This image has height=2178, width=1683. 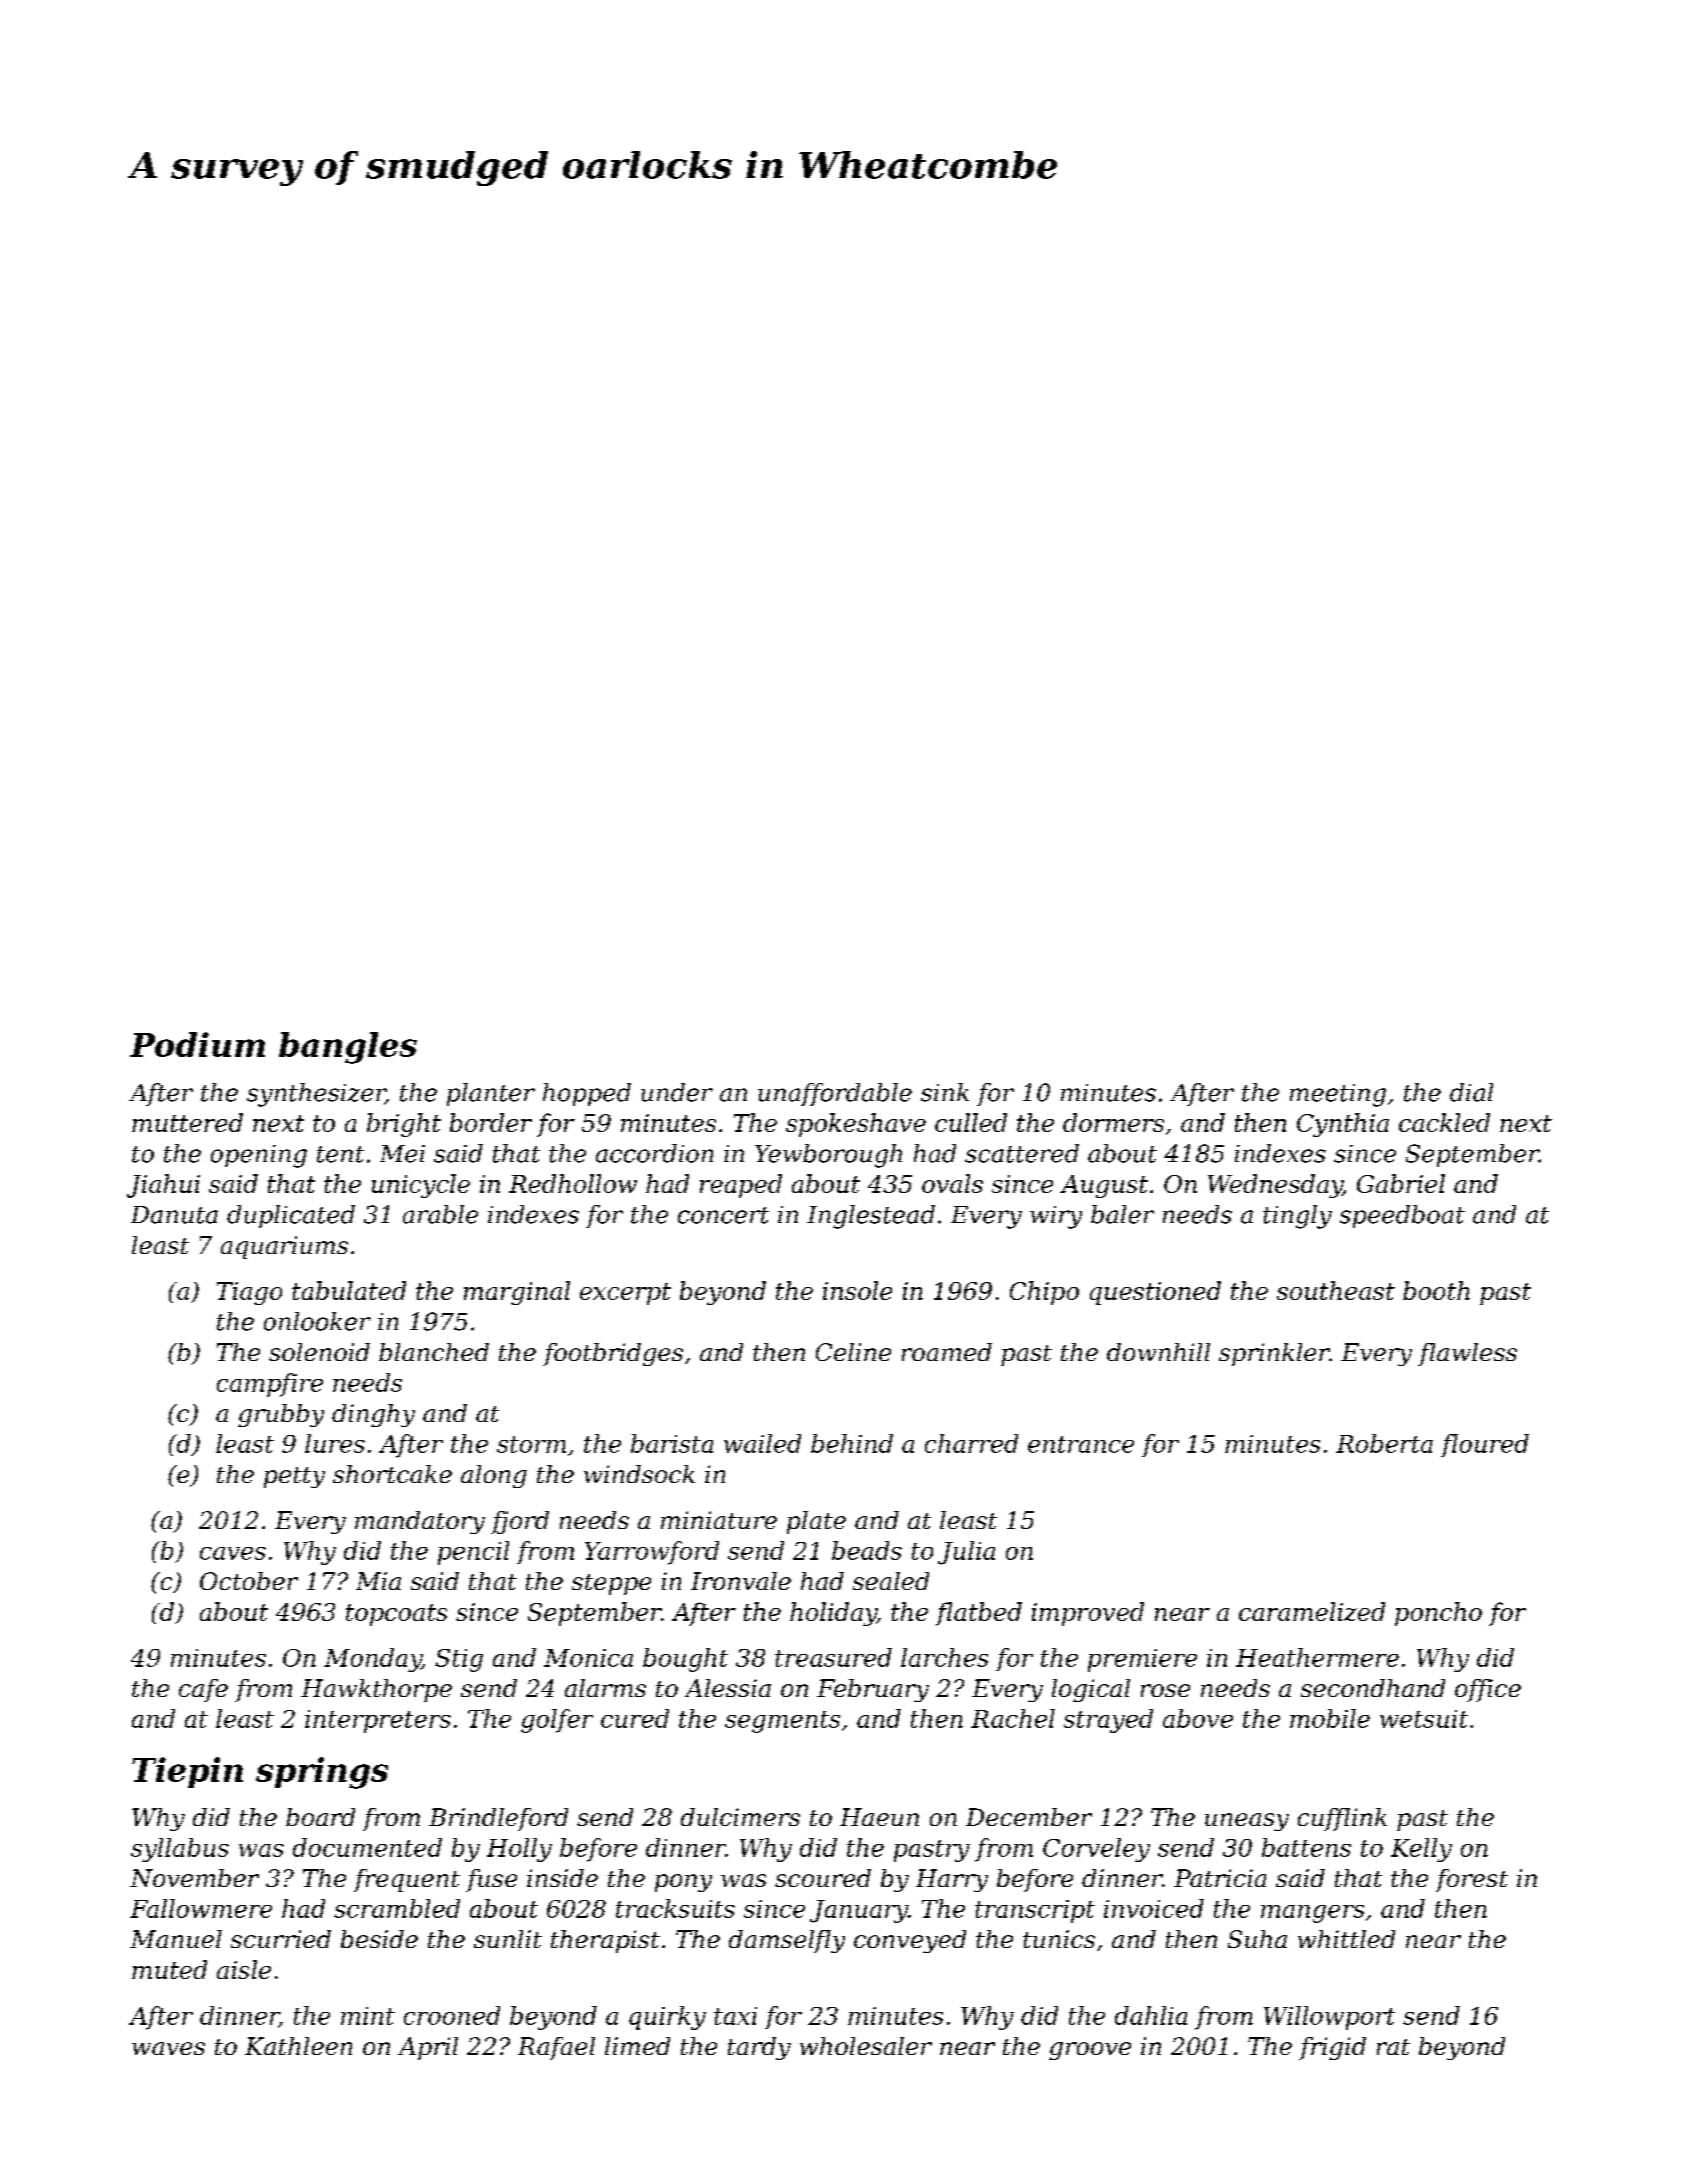 What do you see at coordinates (1384, 1443) in the image?
I see `Roberta` at bounding box center [1384, 1443].
